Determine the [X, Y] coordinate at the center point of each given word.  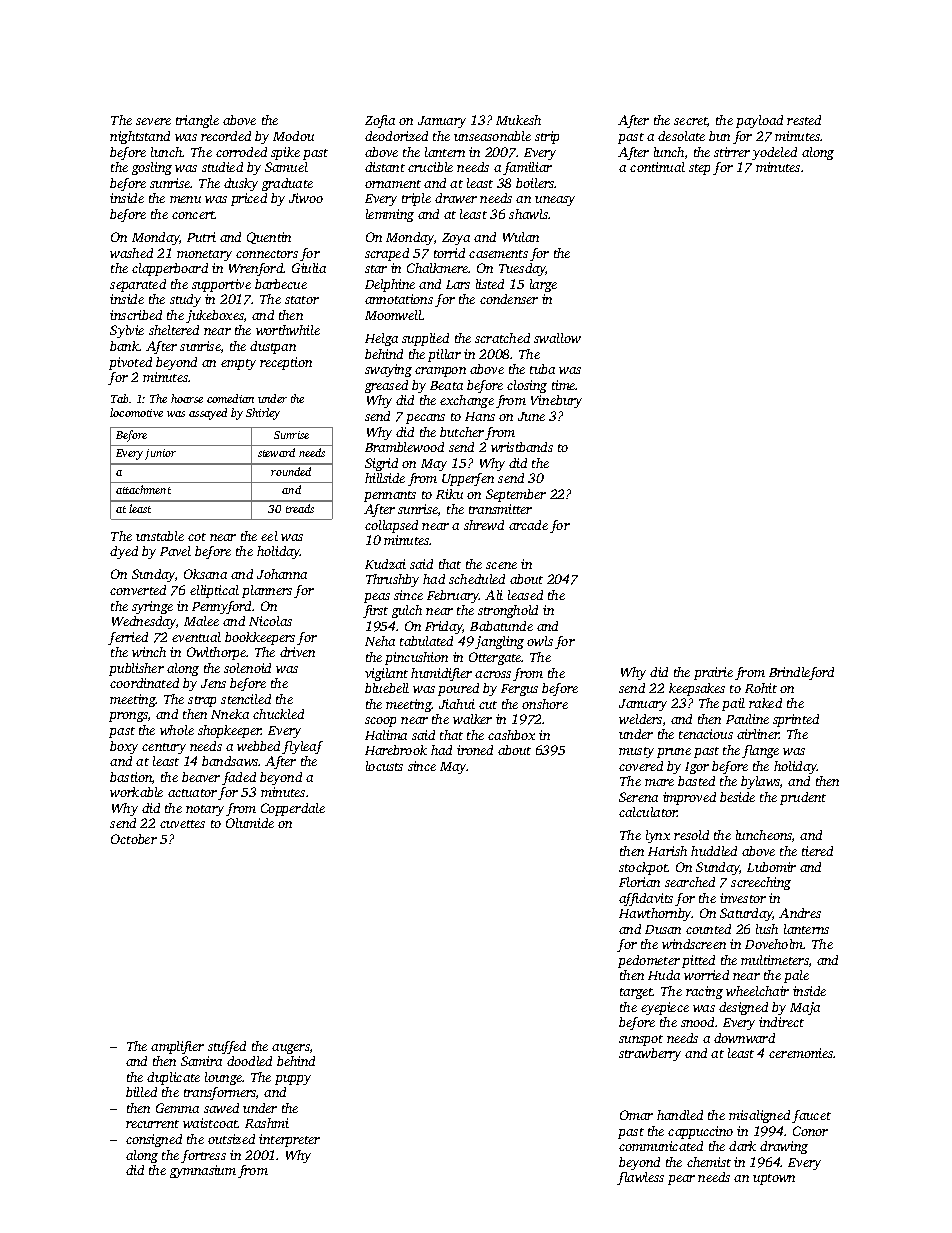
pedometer [649, 961]
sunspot [641, 1040]
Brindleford [801, 673]
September [516, 495]
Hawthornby [655, 914]
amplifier [177, 1047]
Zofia [380, 121]
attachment [143, 489]
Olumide [250, 823]
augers [291, 1049]
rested [804, 120]
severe [153, 121]
